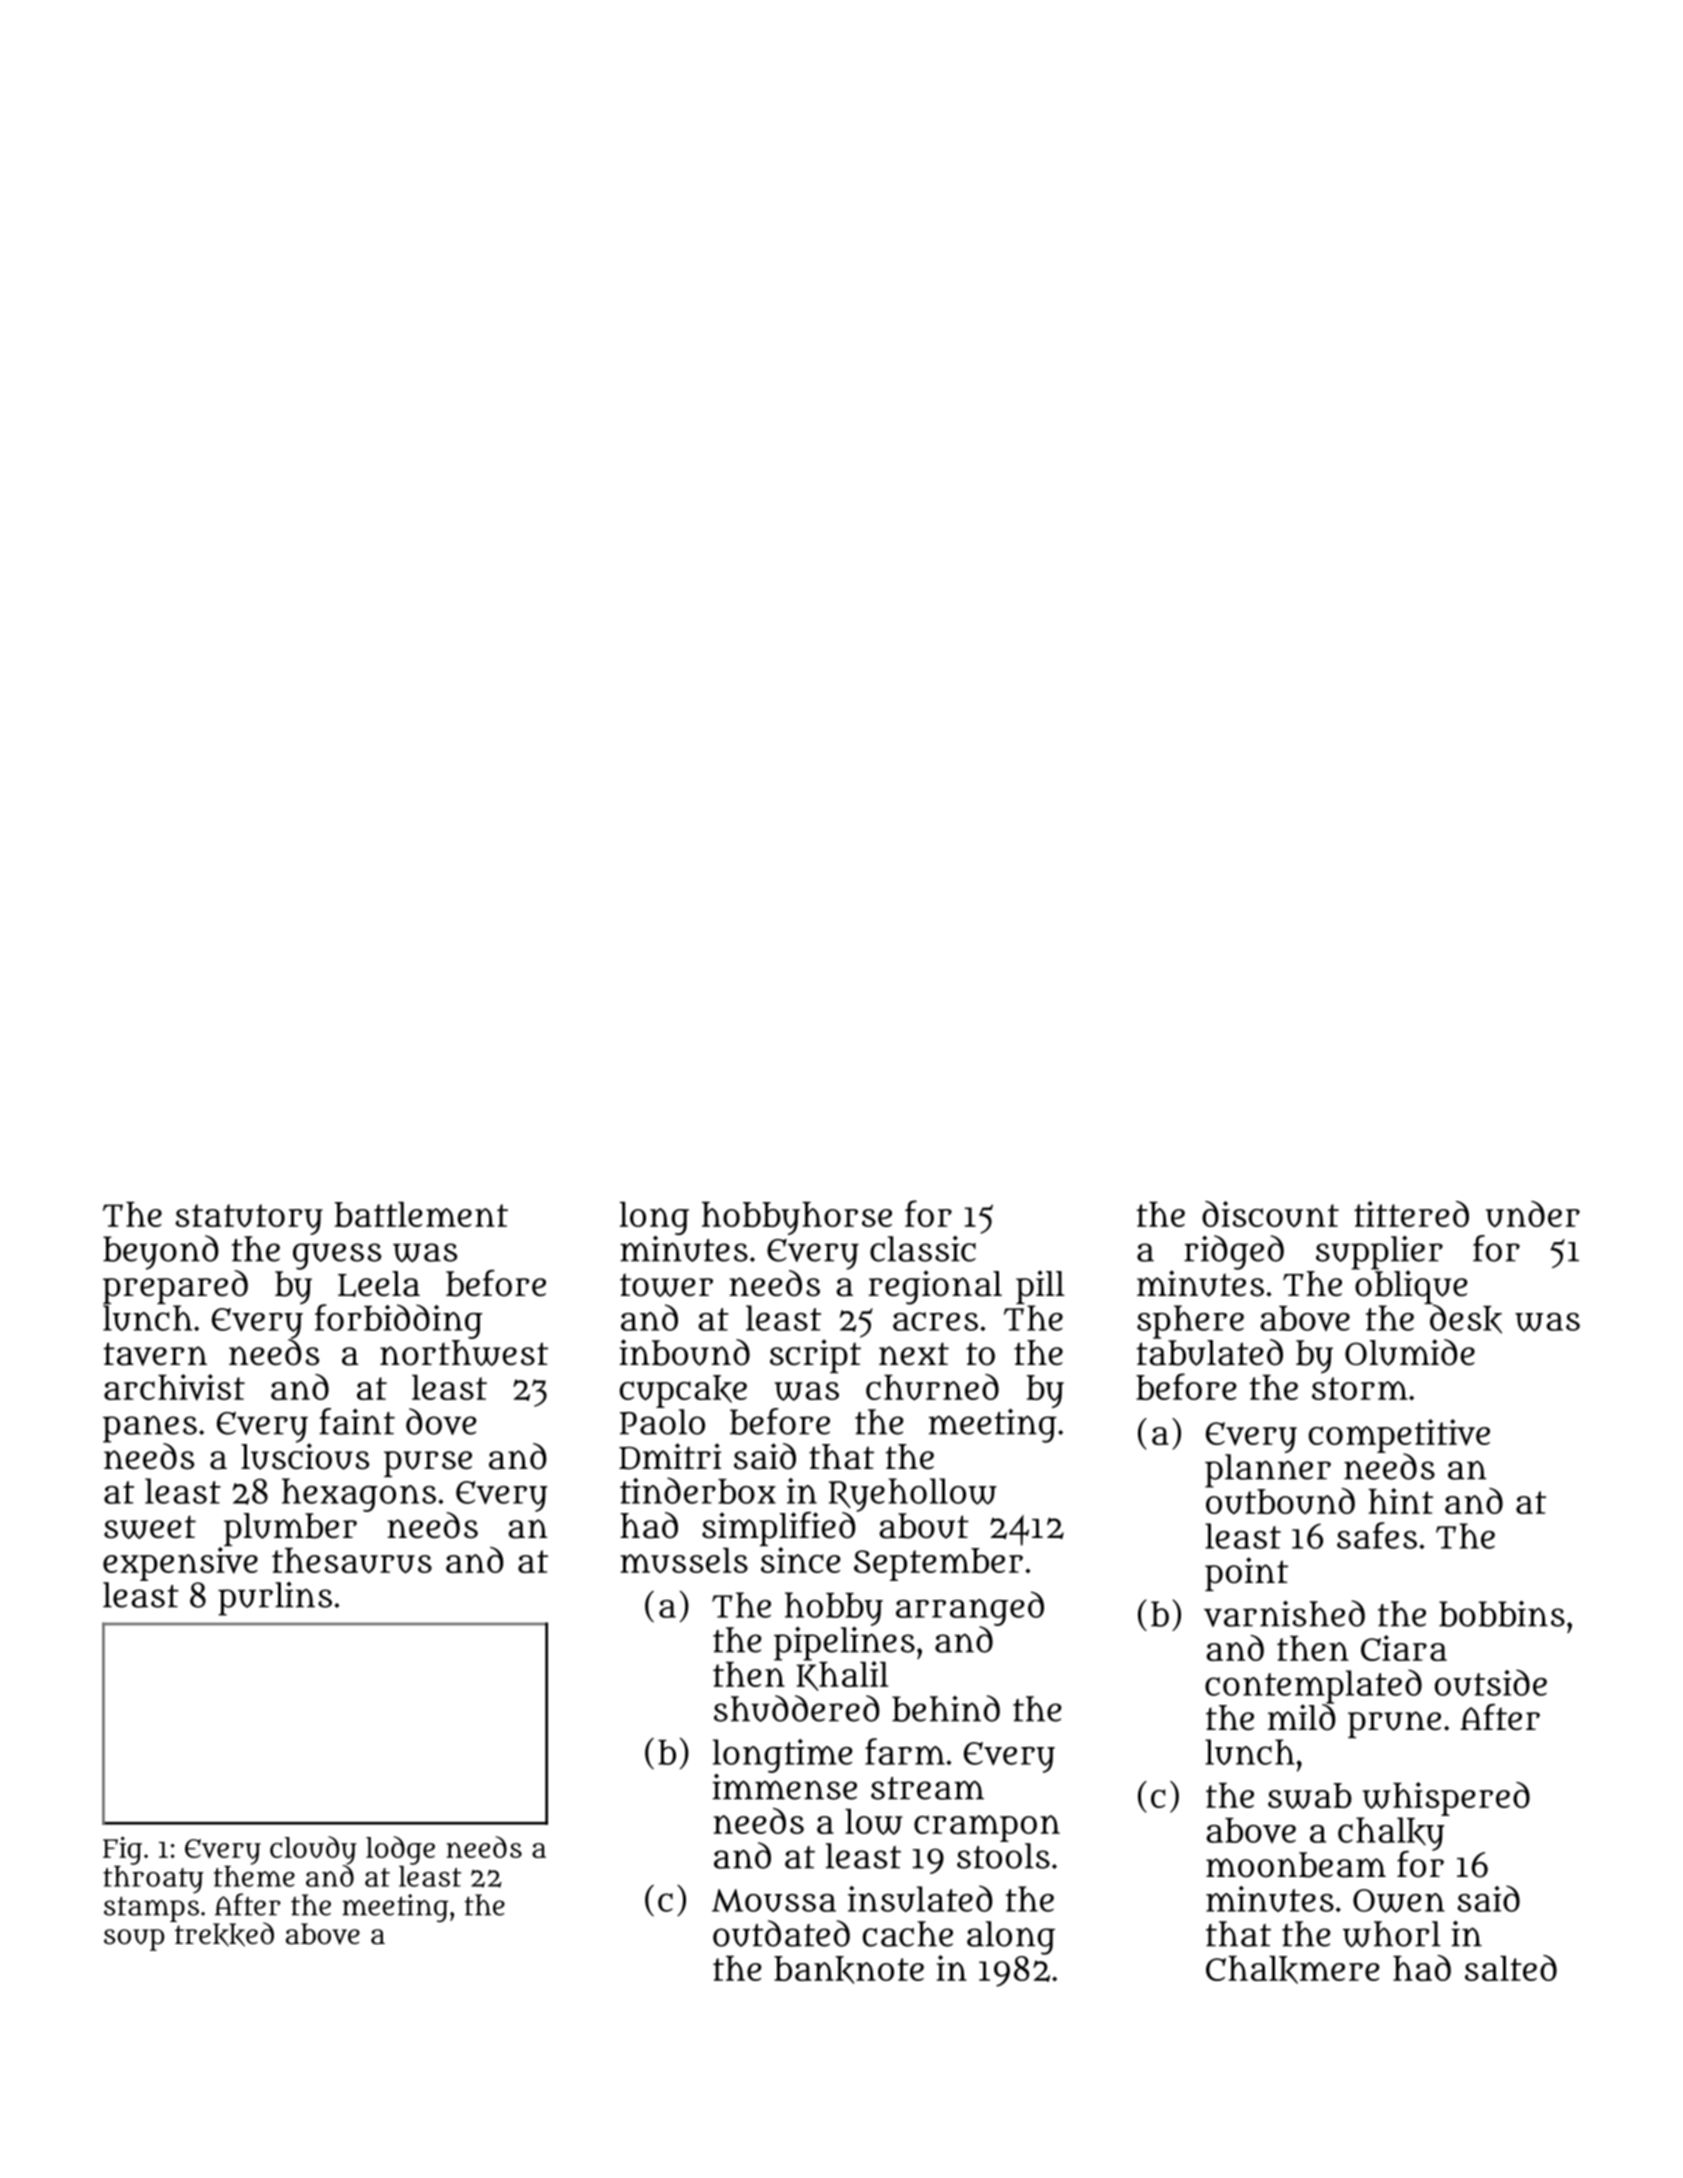 This document has width=1683, height=2178. I want to click on dove, so click(441, 1421).
